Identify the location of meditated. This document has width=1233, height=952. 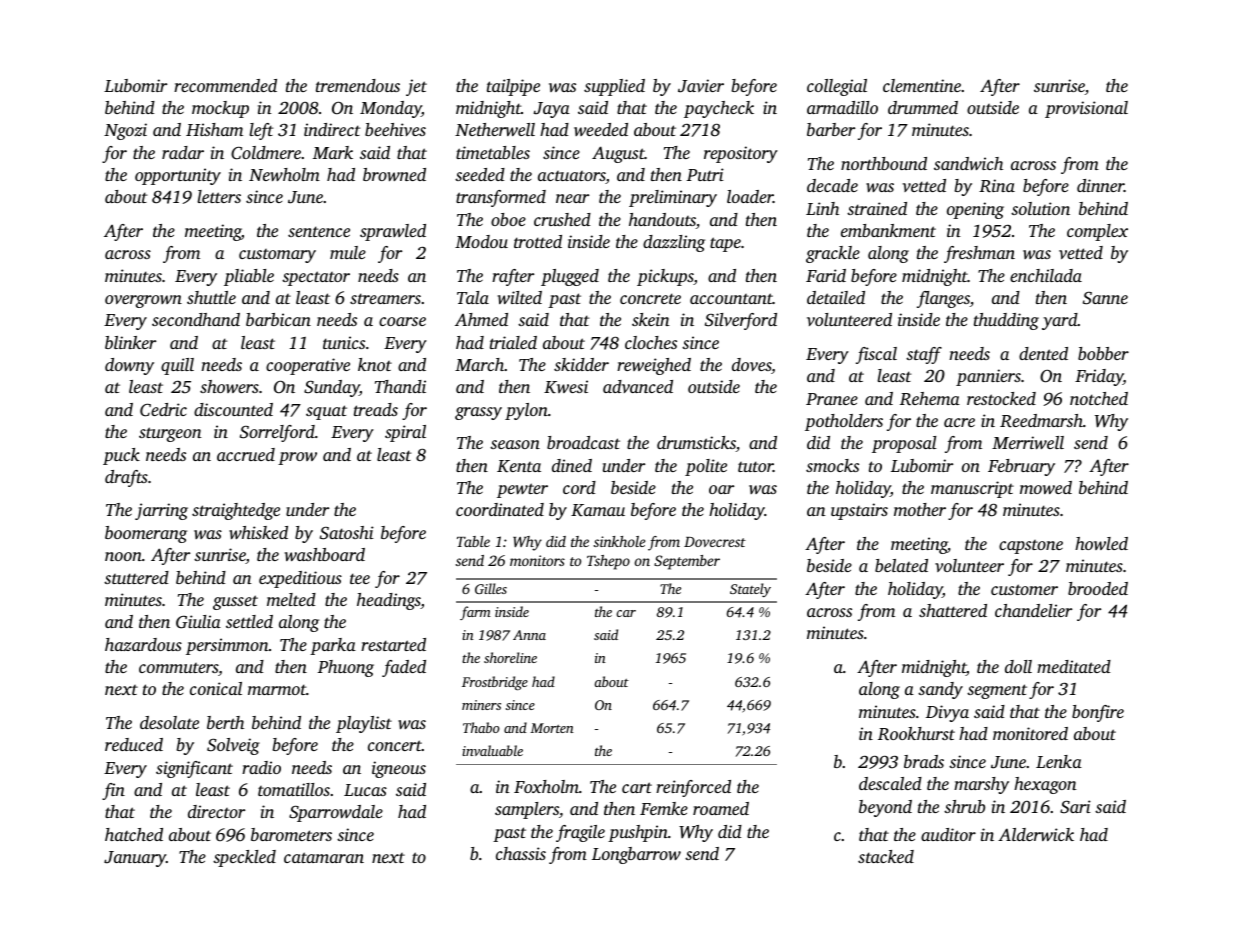
(1074, 666).
